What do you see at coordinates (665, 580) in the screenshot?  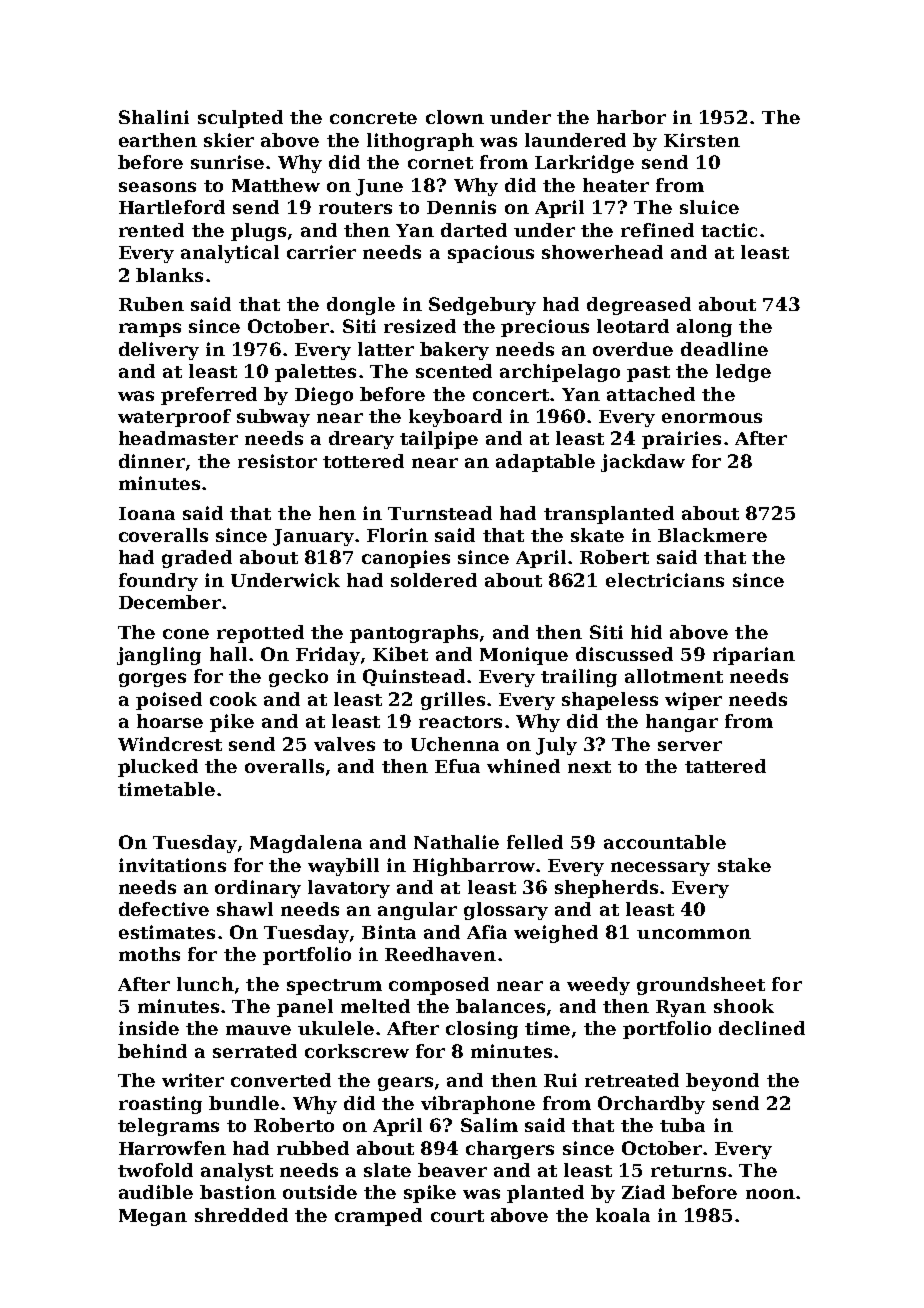 I see `electricians` at bounding box center [665, 580].
